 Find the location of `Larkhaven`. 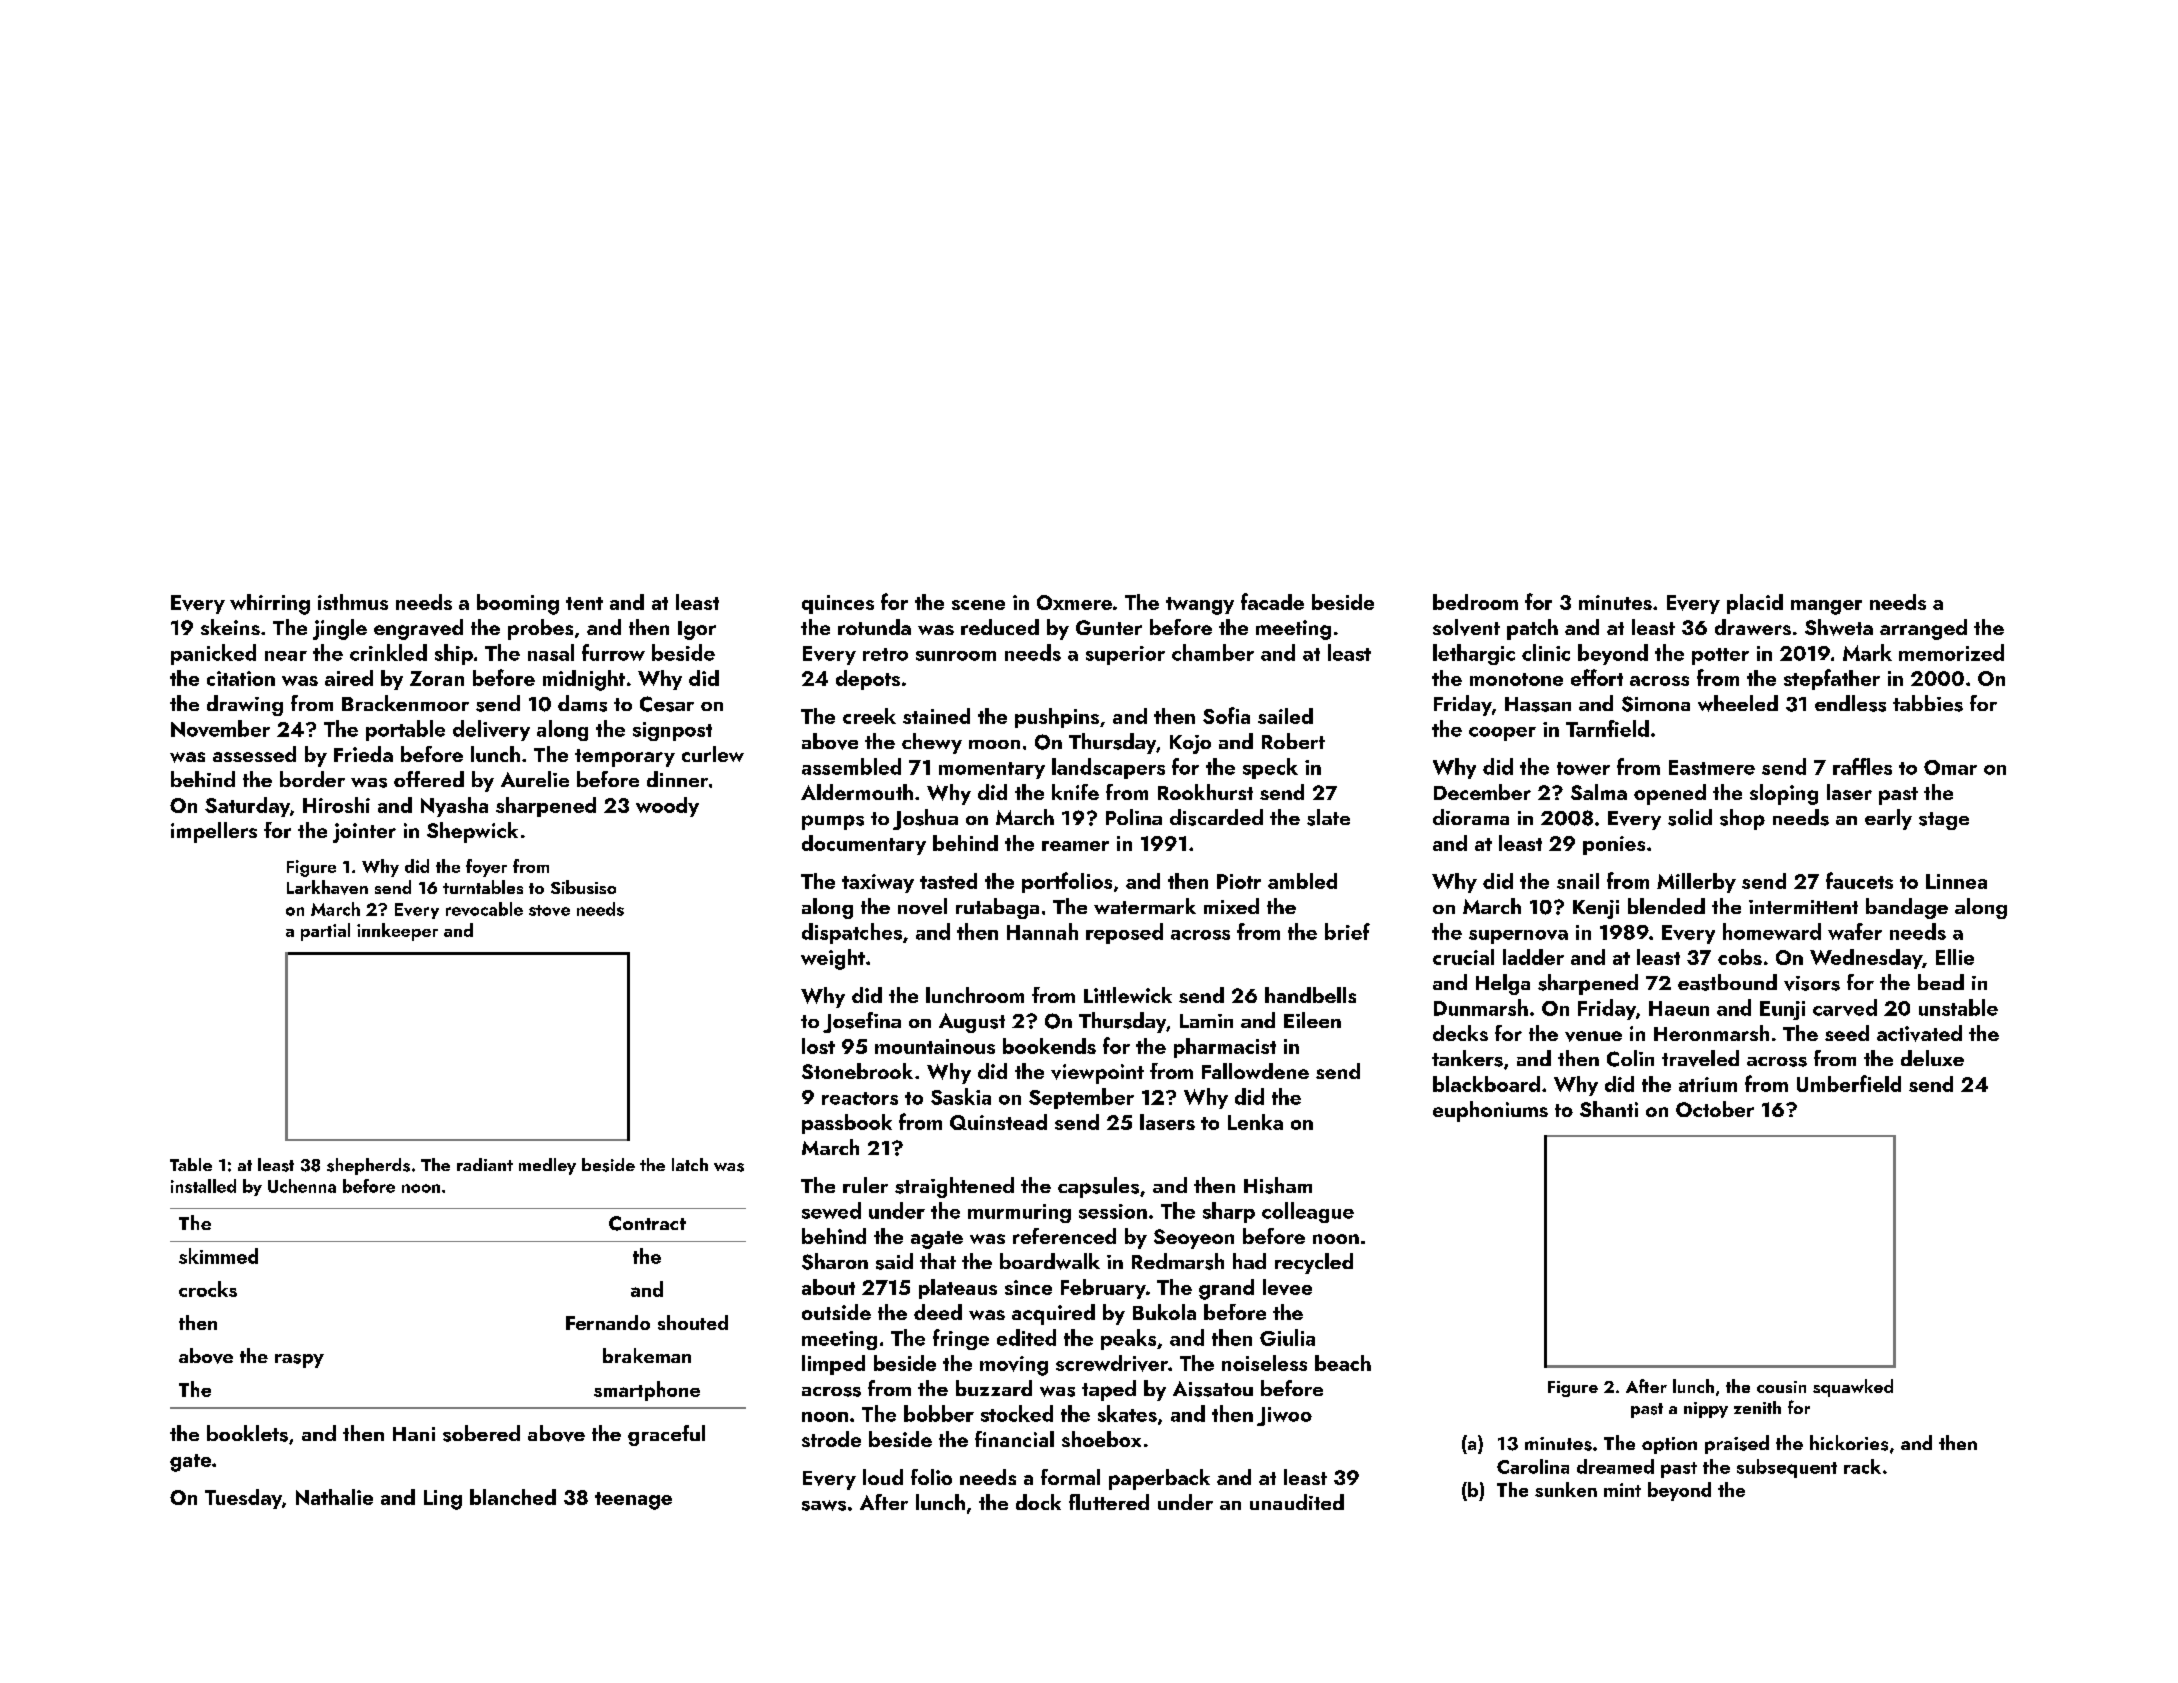

Larkhaven is located at coordinates (327, 887).
